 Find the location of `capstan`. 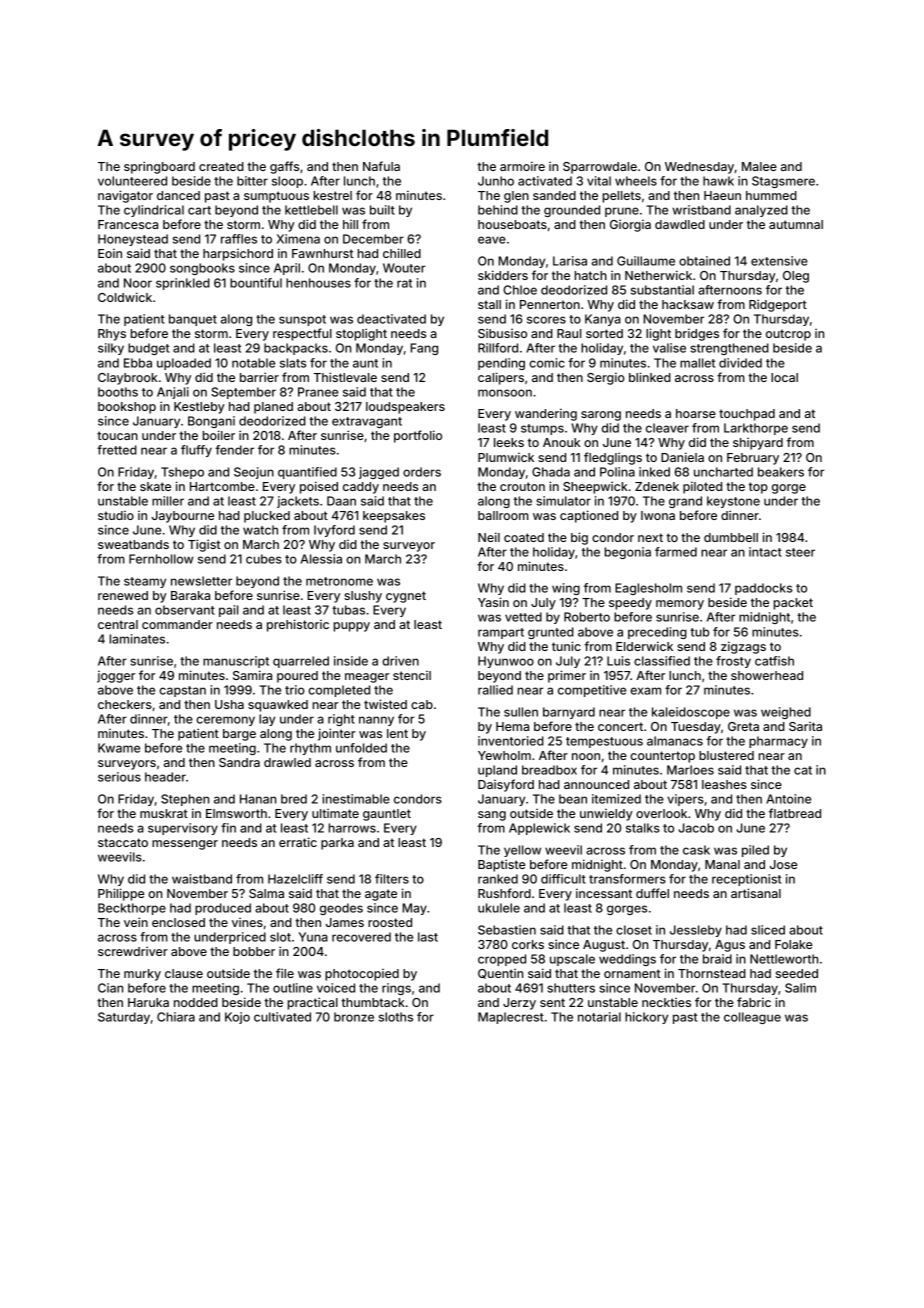

capstan is located at coordinates (182, 691).
